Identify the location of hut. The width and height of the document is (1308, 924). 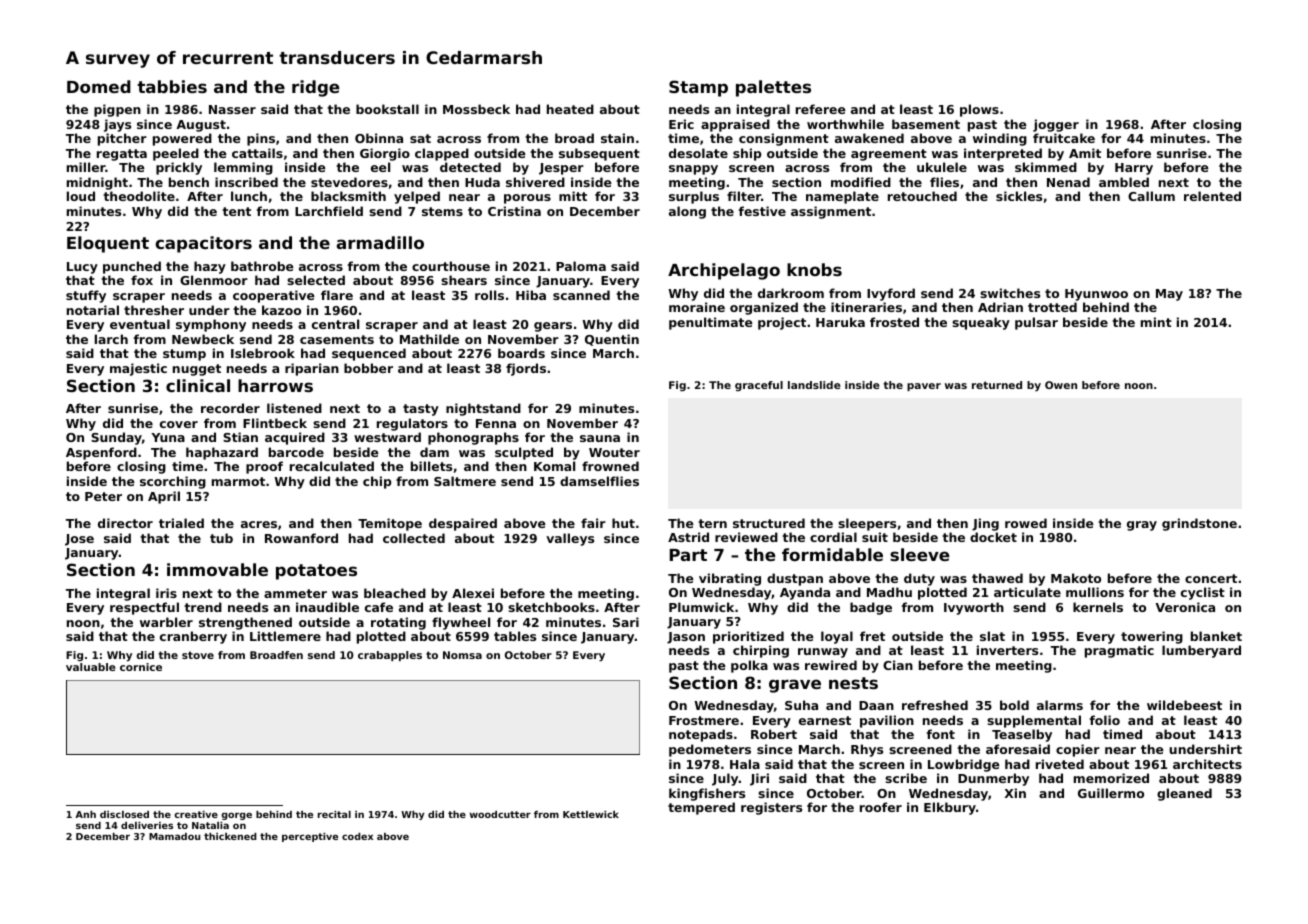
(623, 523).
